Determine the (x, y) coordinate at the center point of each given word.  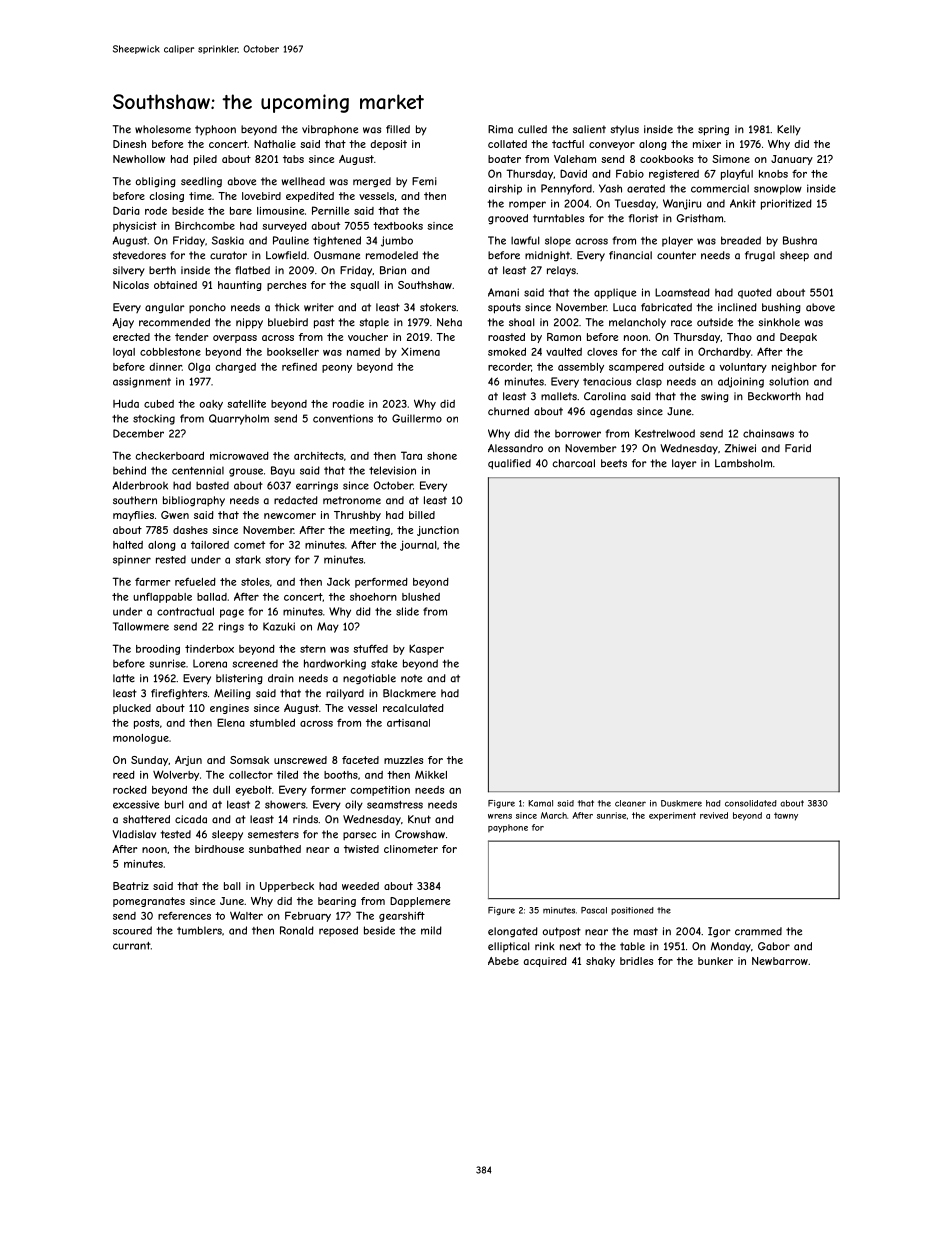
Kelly (789, 130)
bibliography (194, 501)
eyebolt (254, 791)
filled (398, 129)
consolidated (751, 803)
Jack (338, 582)
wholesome (163, 129)
